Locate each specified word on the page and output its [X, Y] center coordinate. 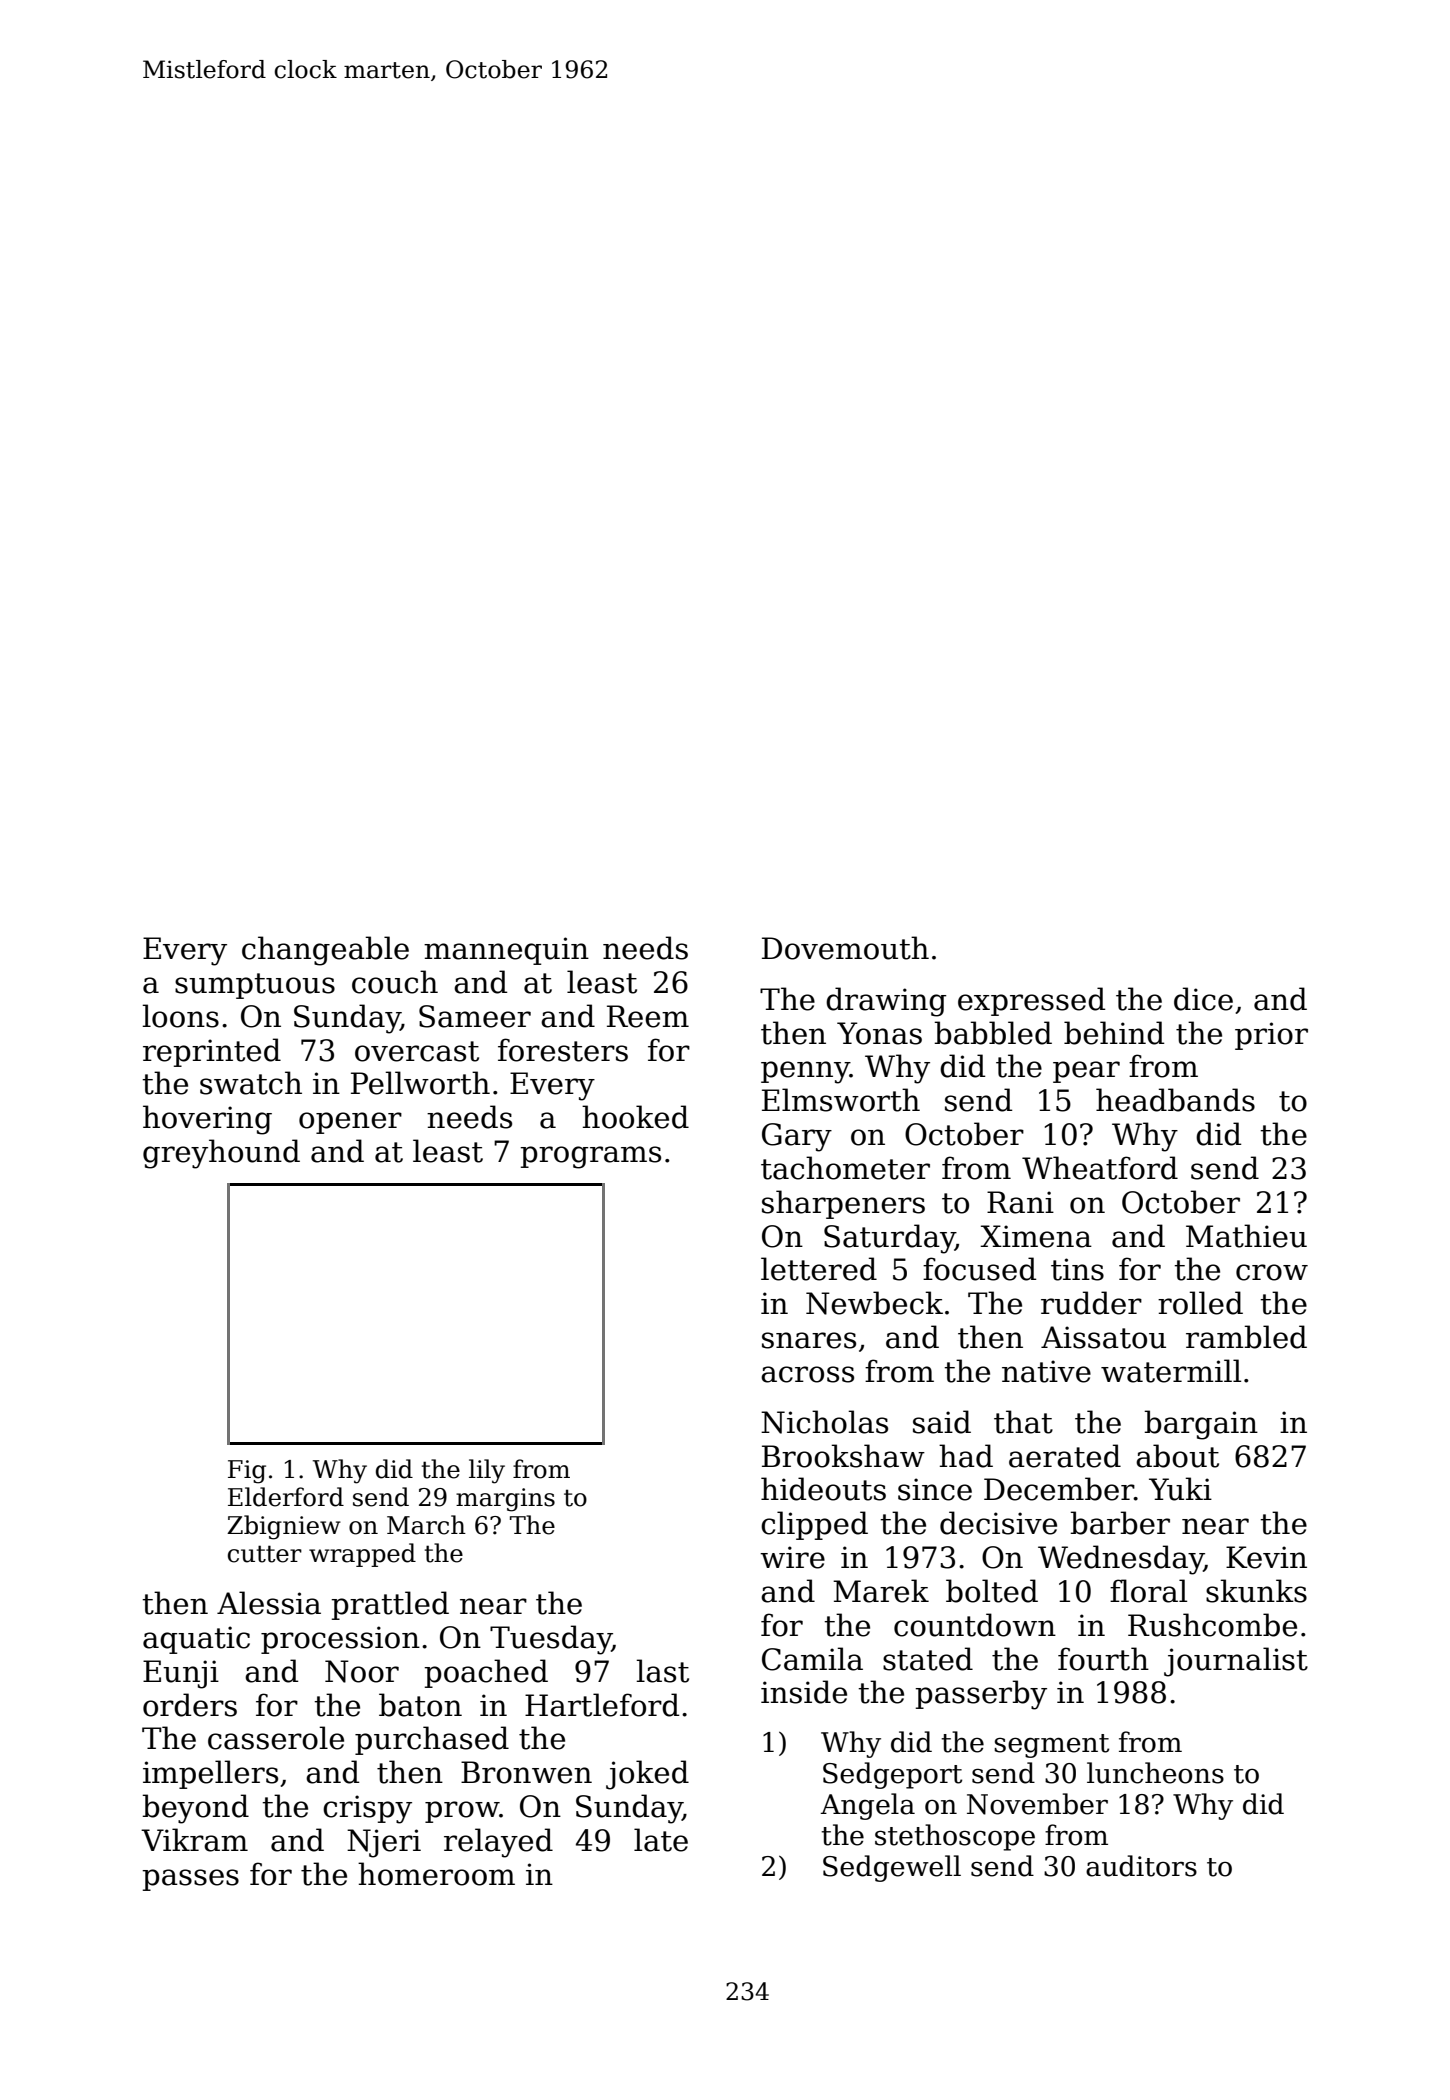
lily [487, 1471]
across [807, 1374]
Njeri [384, 1843]
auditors [1141, 1866]
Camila [812, 1659]
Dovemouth [845, 948]
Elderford [286, 1497]
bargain [1201, 1425]
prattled [390, 1605]
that [1023, 1422]
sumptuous [255, 986]
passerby [981, 1695]
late [661, 1840]
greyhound [221, 1154]
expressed [1031, 1001]
